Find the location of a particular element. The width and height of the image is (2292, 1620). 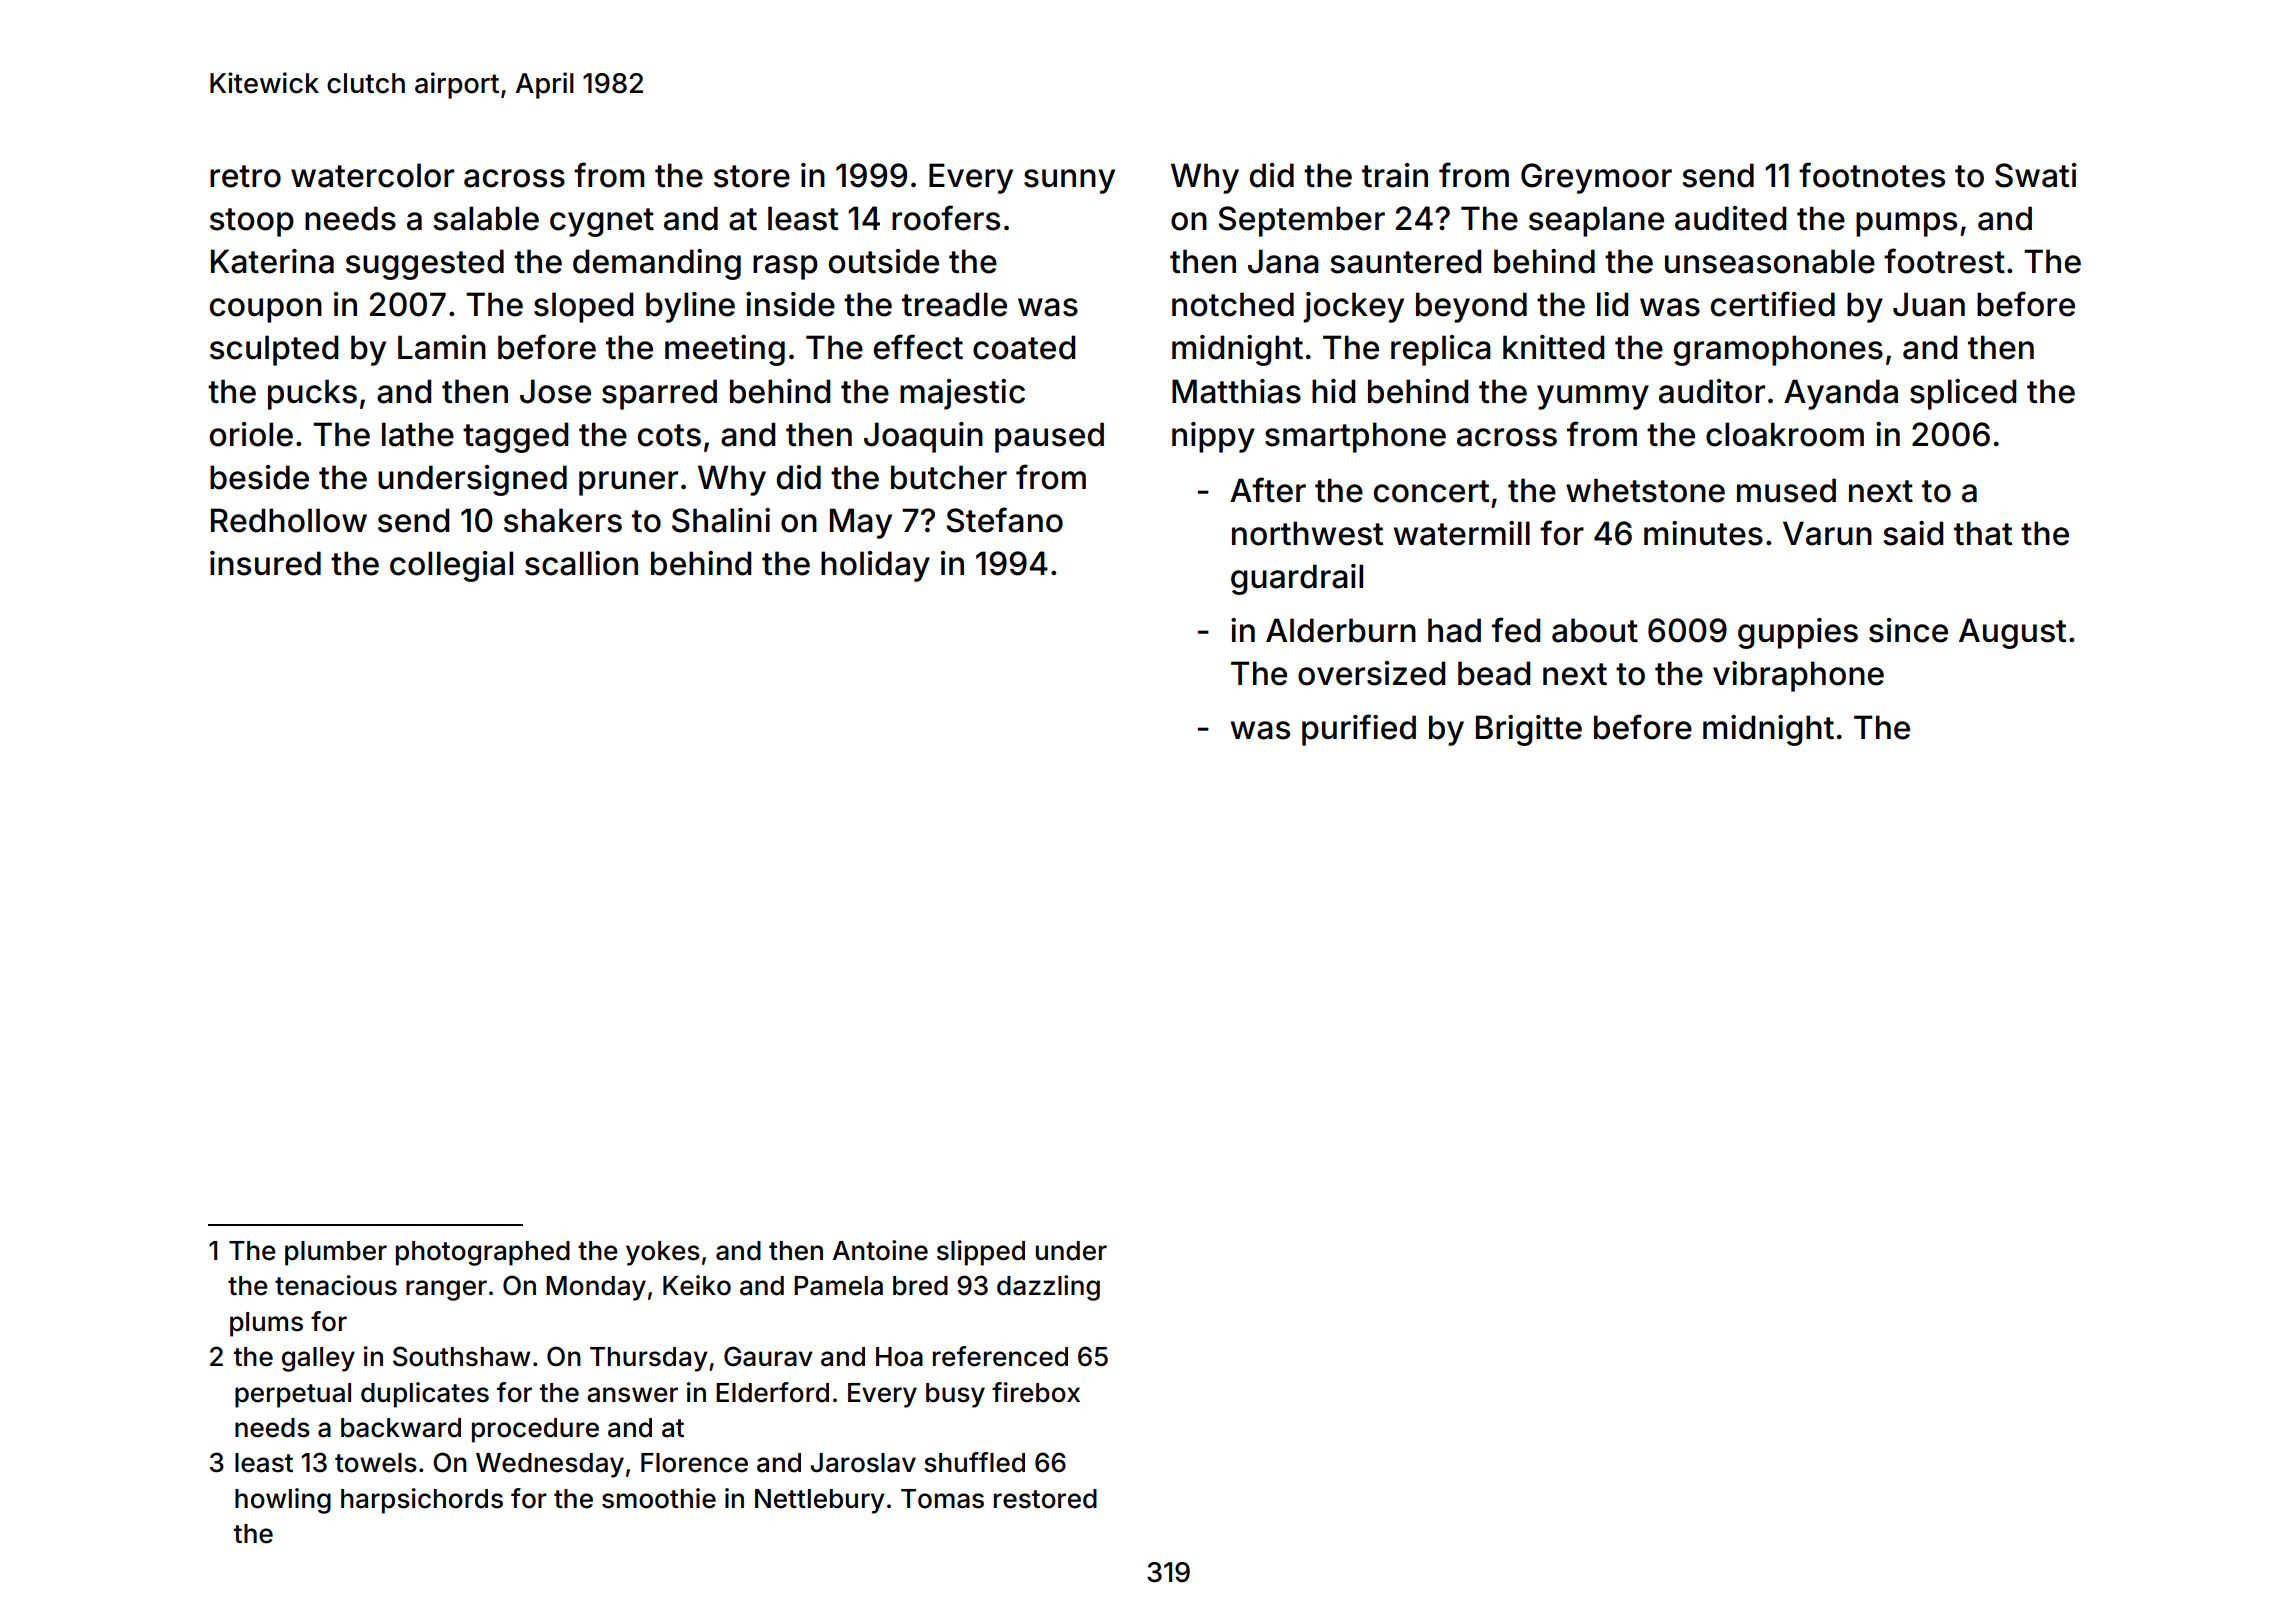

footnotes is located at coordinates (1872, 175).
